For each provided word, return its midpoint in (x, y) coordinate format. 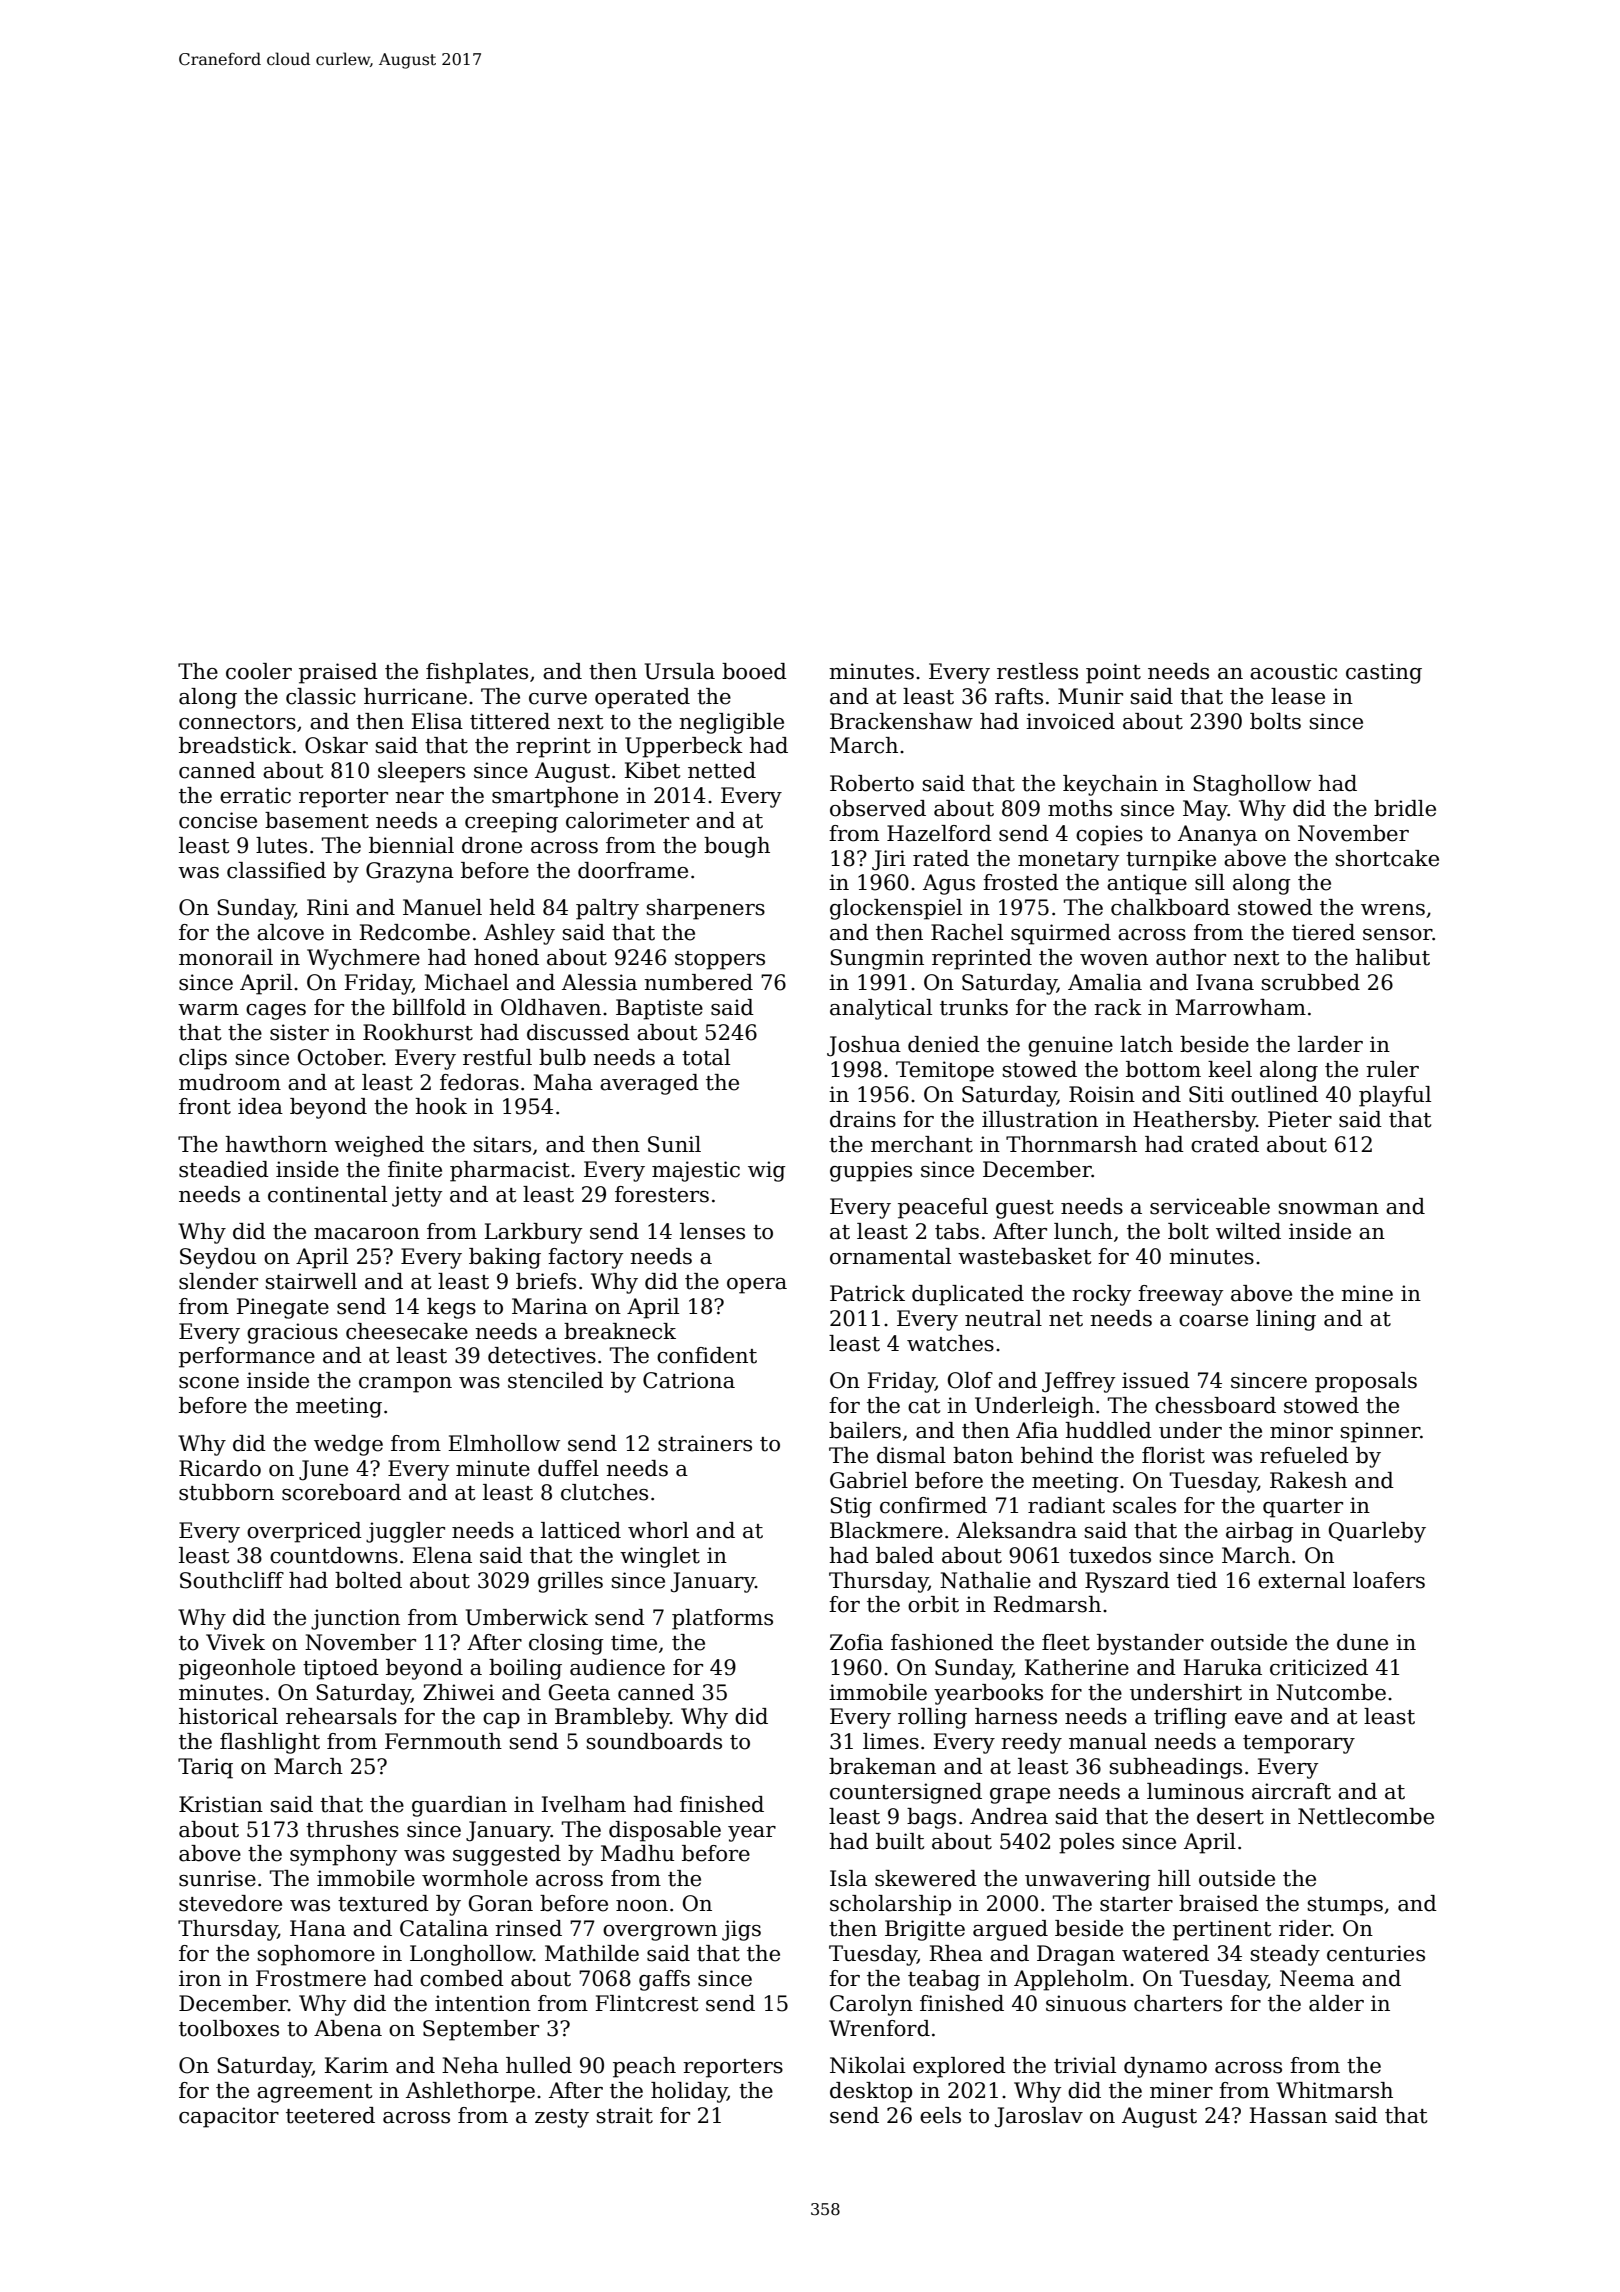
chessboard (1215, 1405)
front (205, 1106)
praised (338, 673)
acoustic (1293, 671)
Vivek (235, 1642)
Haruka (1222, 1667)
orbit (933, 1604)
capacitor (229, 2117)
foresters (662, 1194)
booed (754, 671)
